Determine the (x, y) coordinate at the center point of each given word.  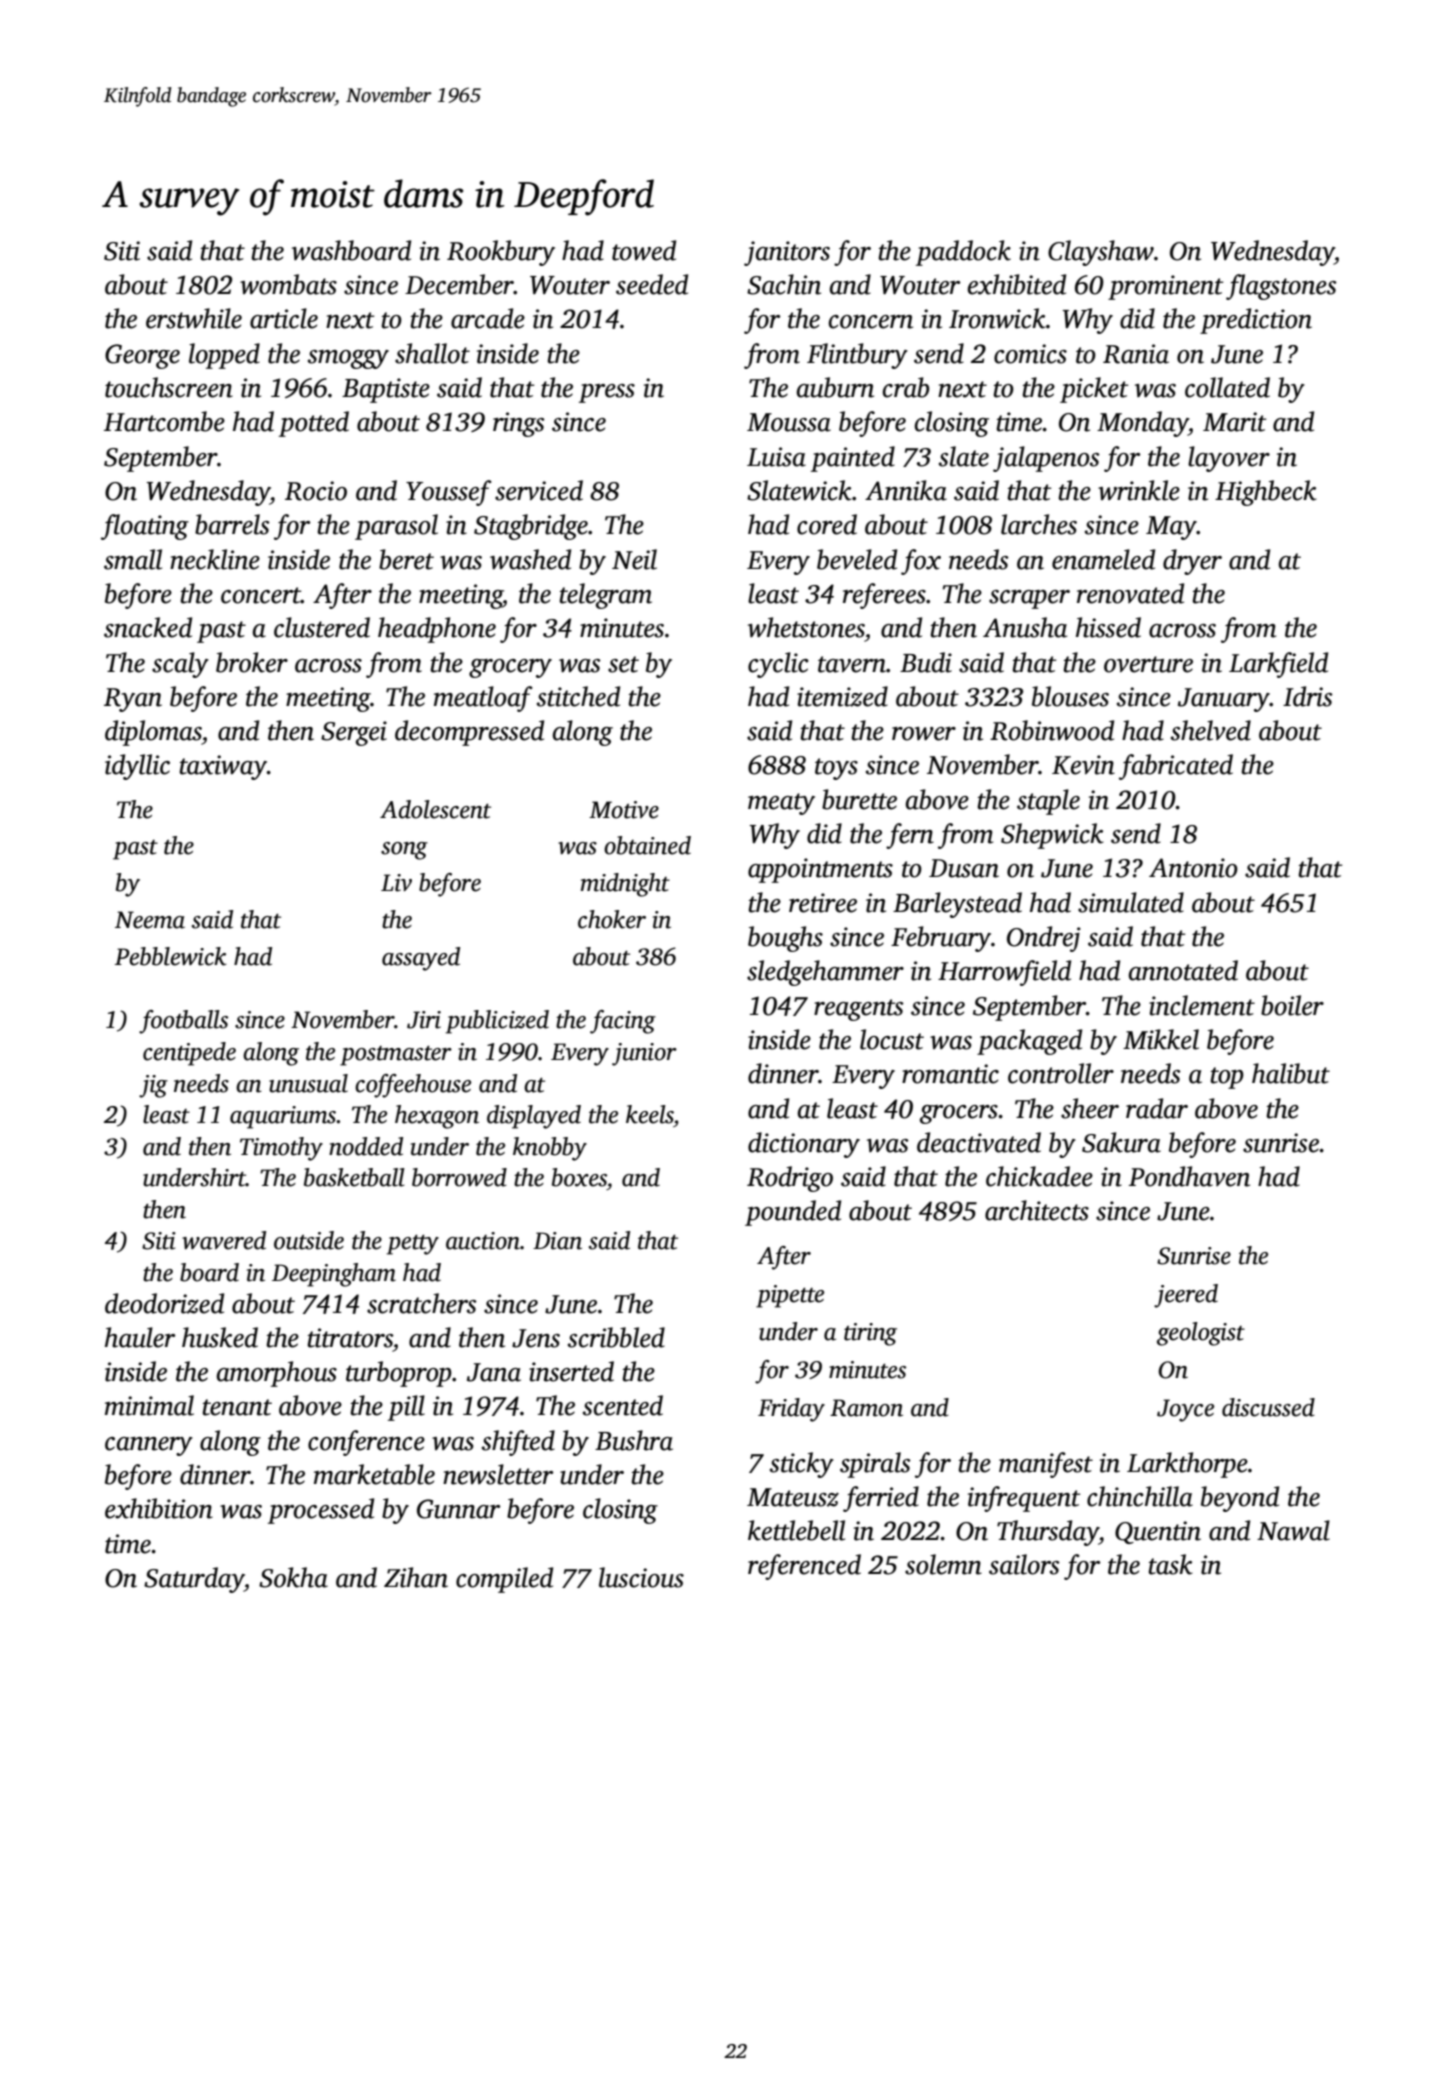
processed (321, 1511)
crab (906, 387)
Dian (557, 1241)
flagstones (1281, 287)
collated (1227, 387)
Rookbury (501, 253)
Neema (150, 920)
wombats (288, 284)
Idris (1308, 696)
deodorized (164, 1303)
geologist (1201, 1334)
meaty (781, 804)
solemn (943, 1564)
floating (145, 527)
